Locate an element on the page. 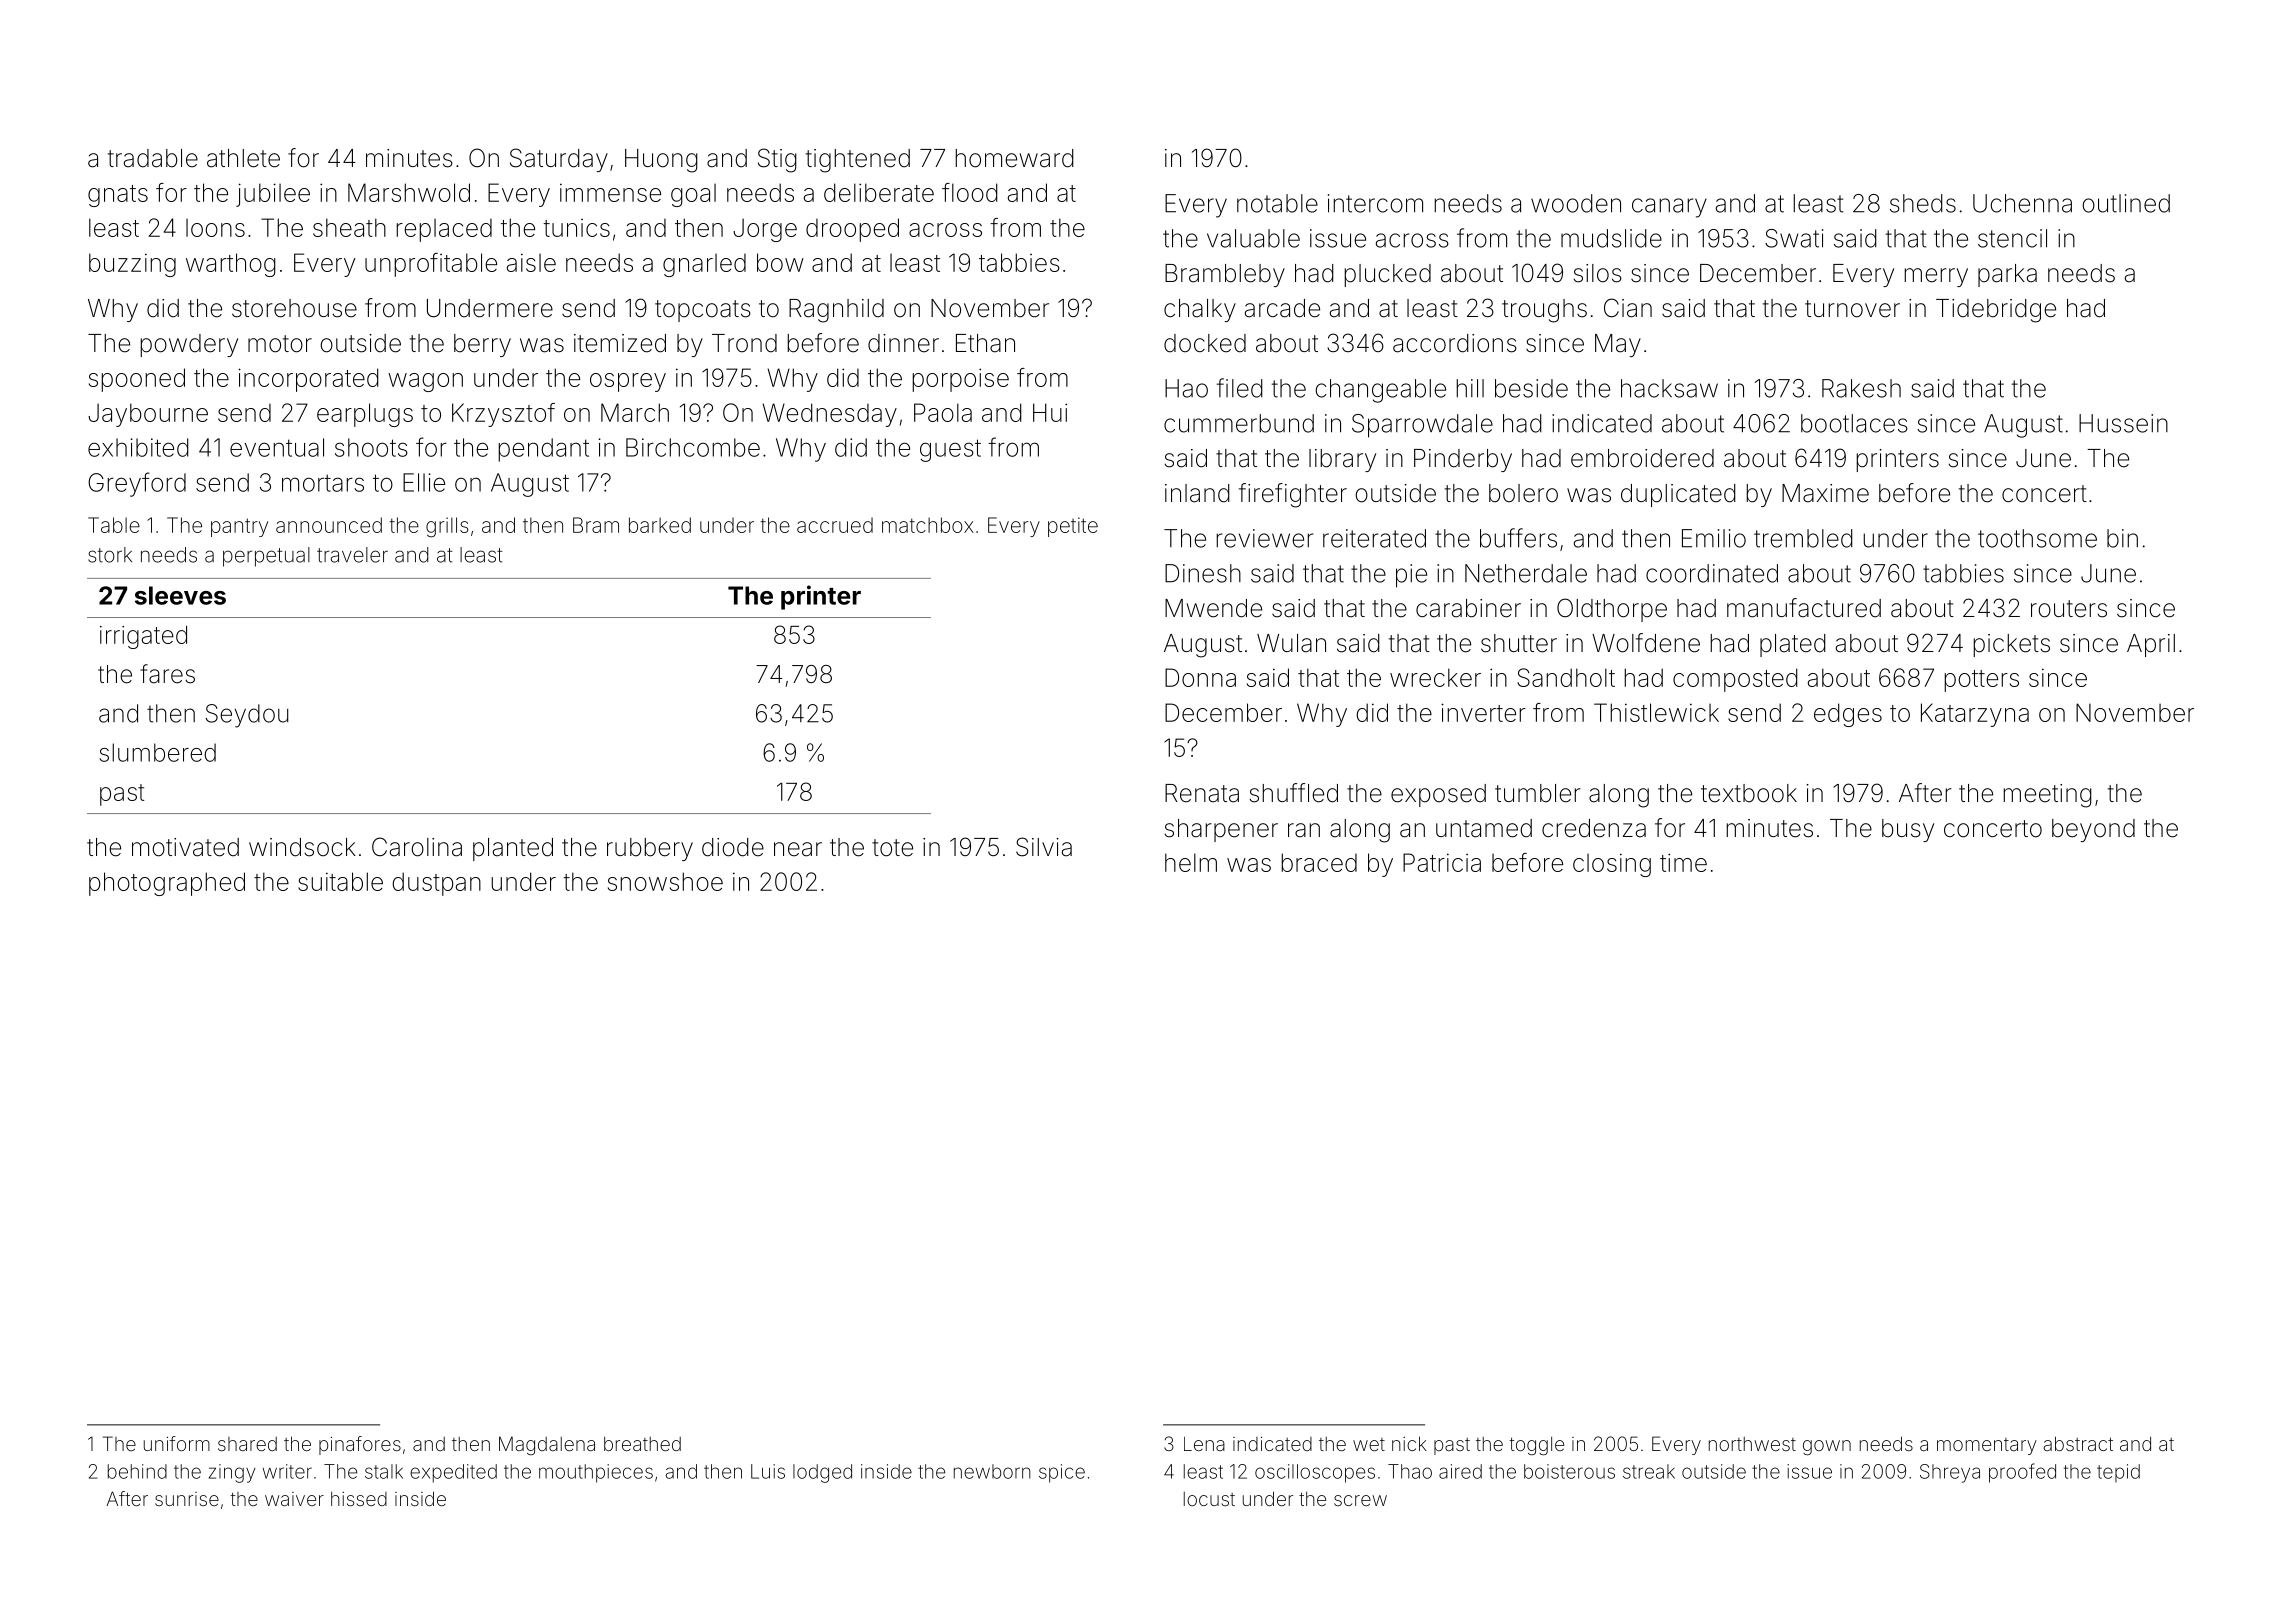  northwest is located at coordinates (1752, 1444).
